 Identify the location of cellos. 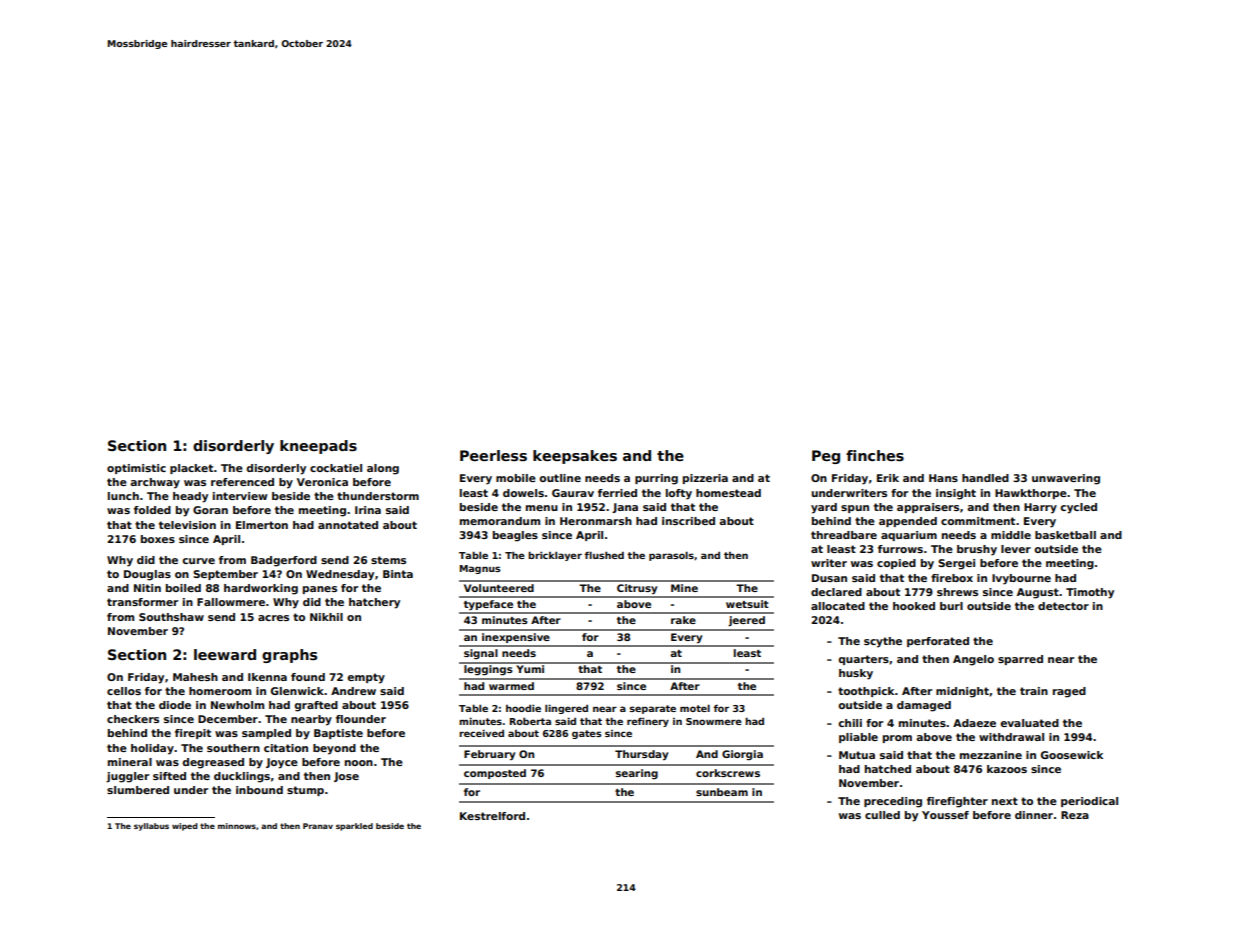
(124, 691).
